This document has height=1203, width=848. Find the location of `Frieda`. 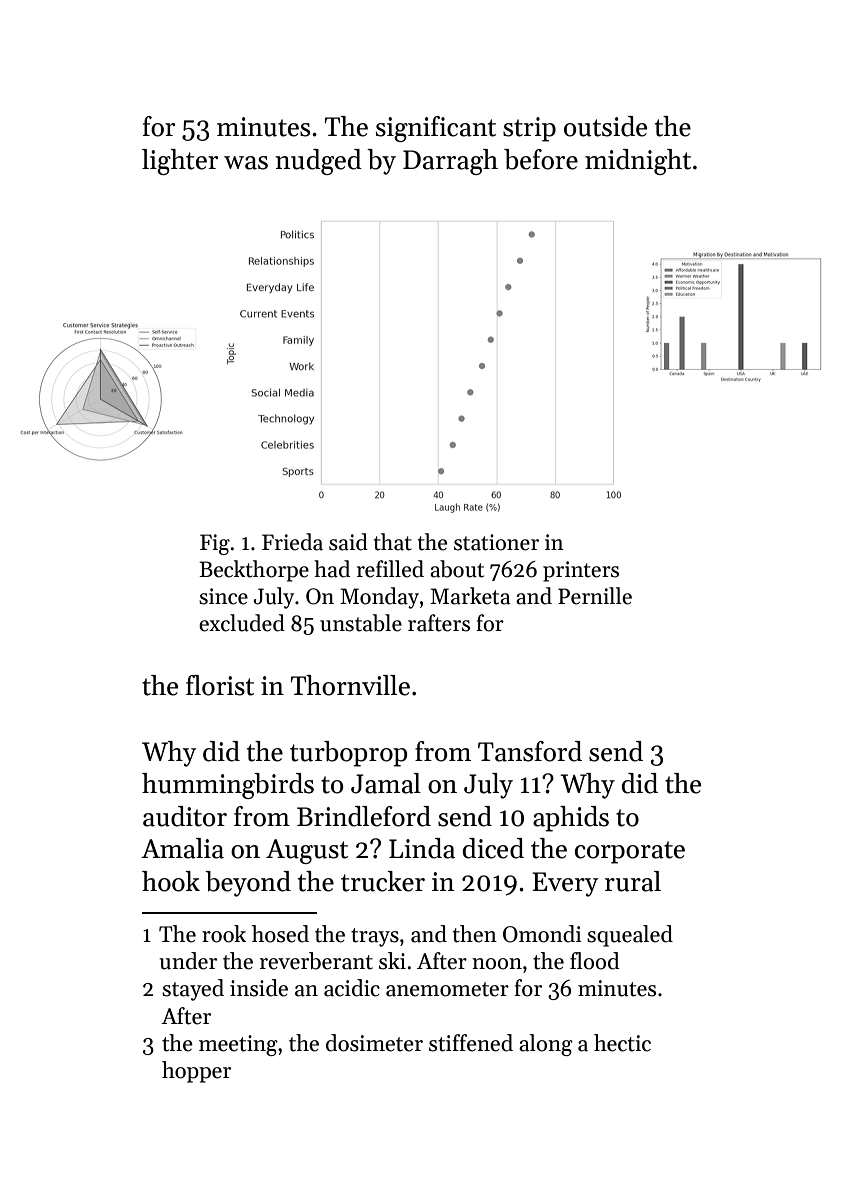

Frieda is located at coordinates (292, 542).
